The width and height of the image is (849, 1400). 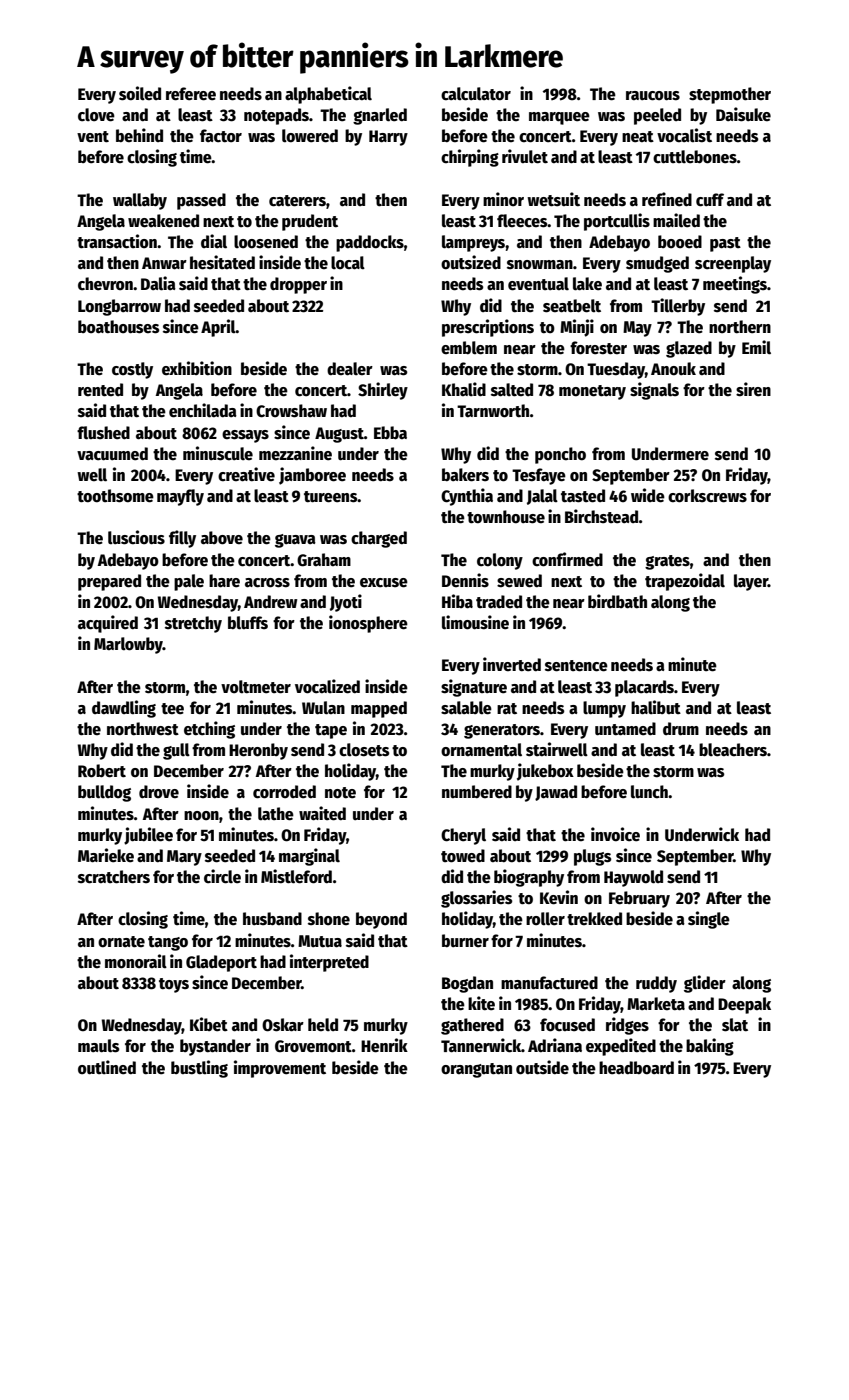 What do you see at coordinates (180, 497) in the image?
I see `mayfly` at bounding box center [180, 497].
